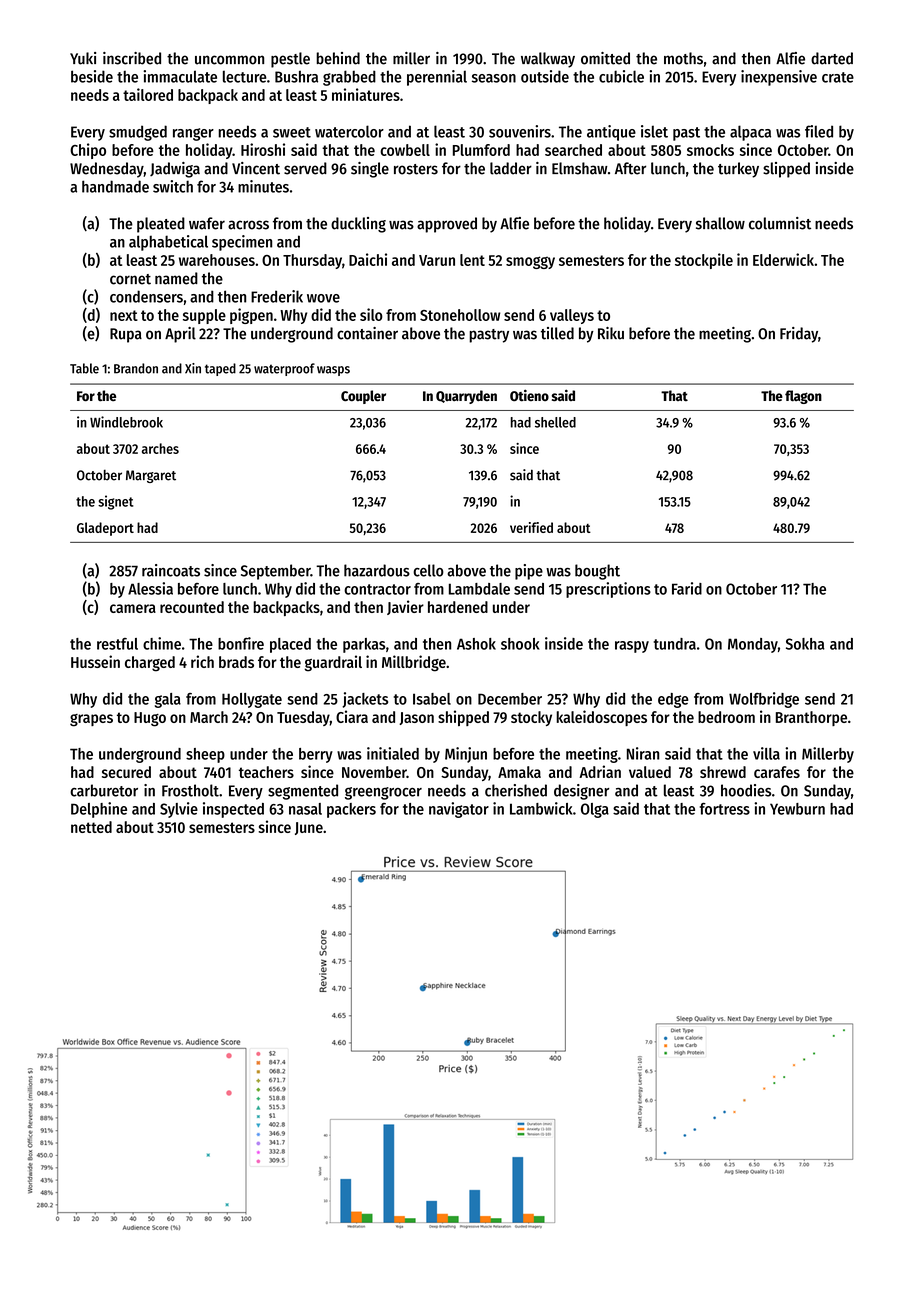 The height and width of the screenshot is (1308, 924). I want to click on Millbridge, so click(414, 663).
